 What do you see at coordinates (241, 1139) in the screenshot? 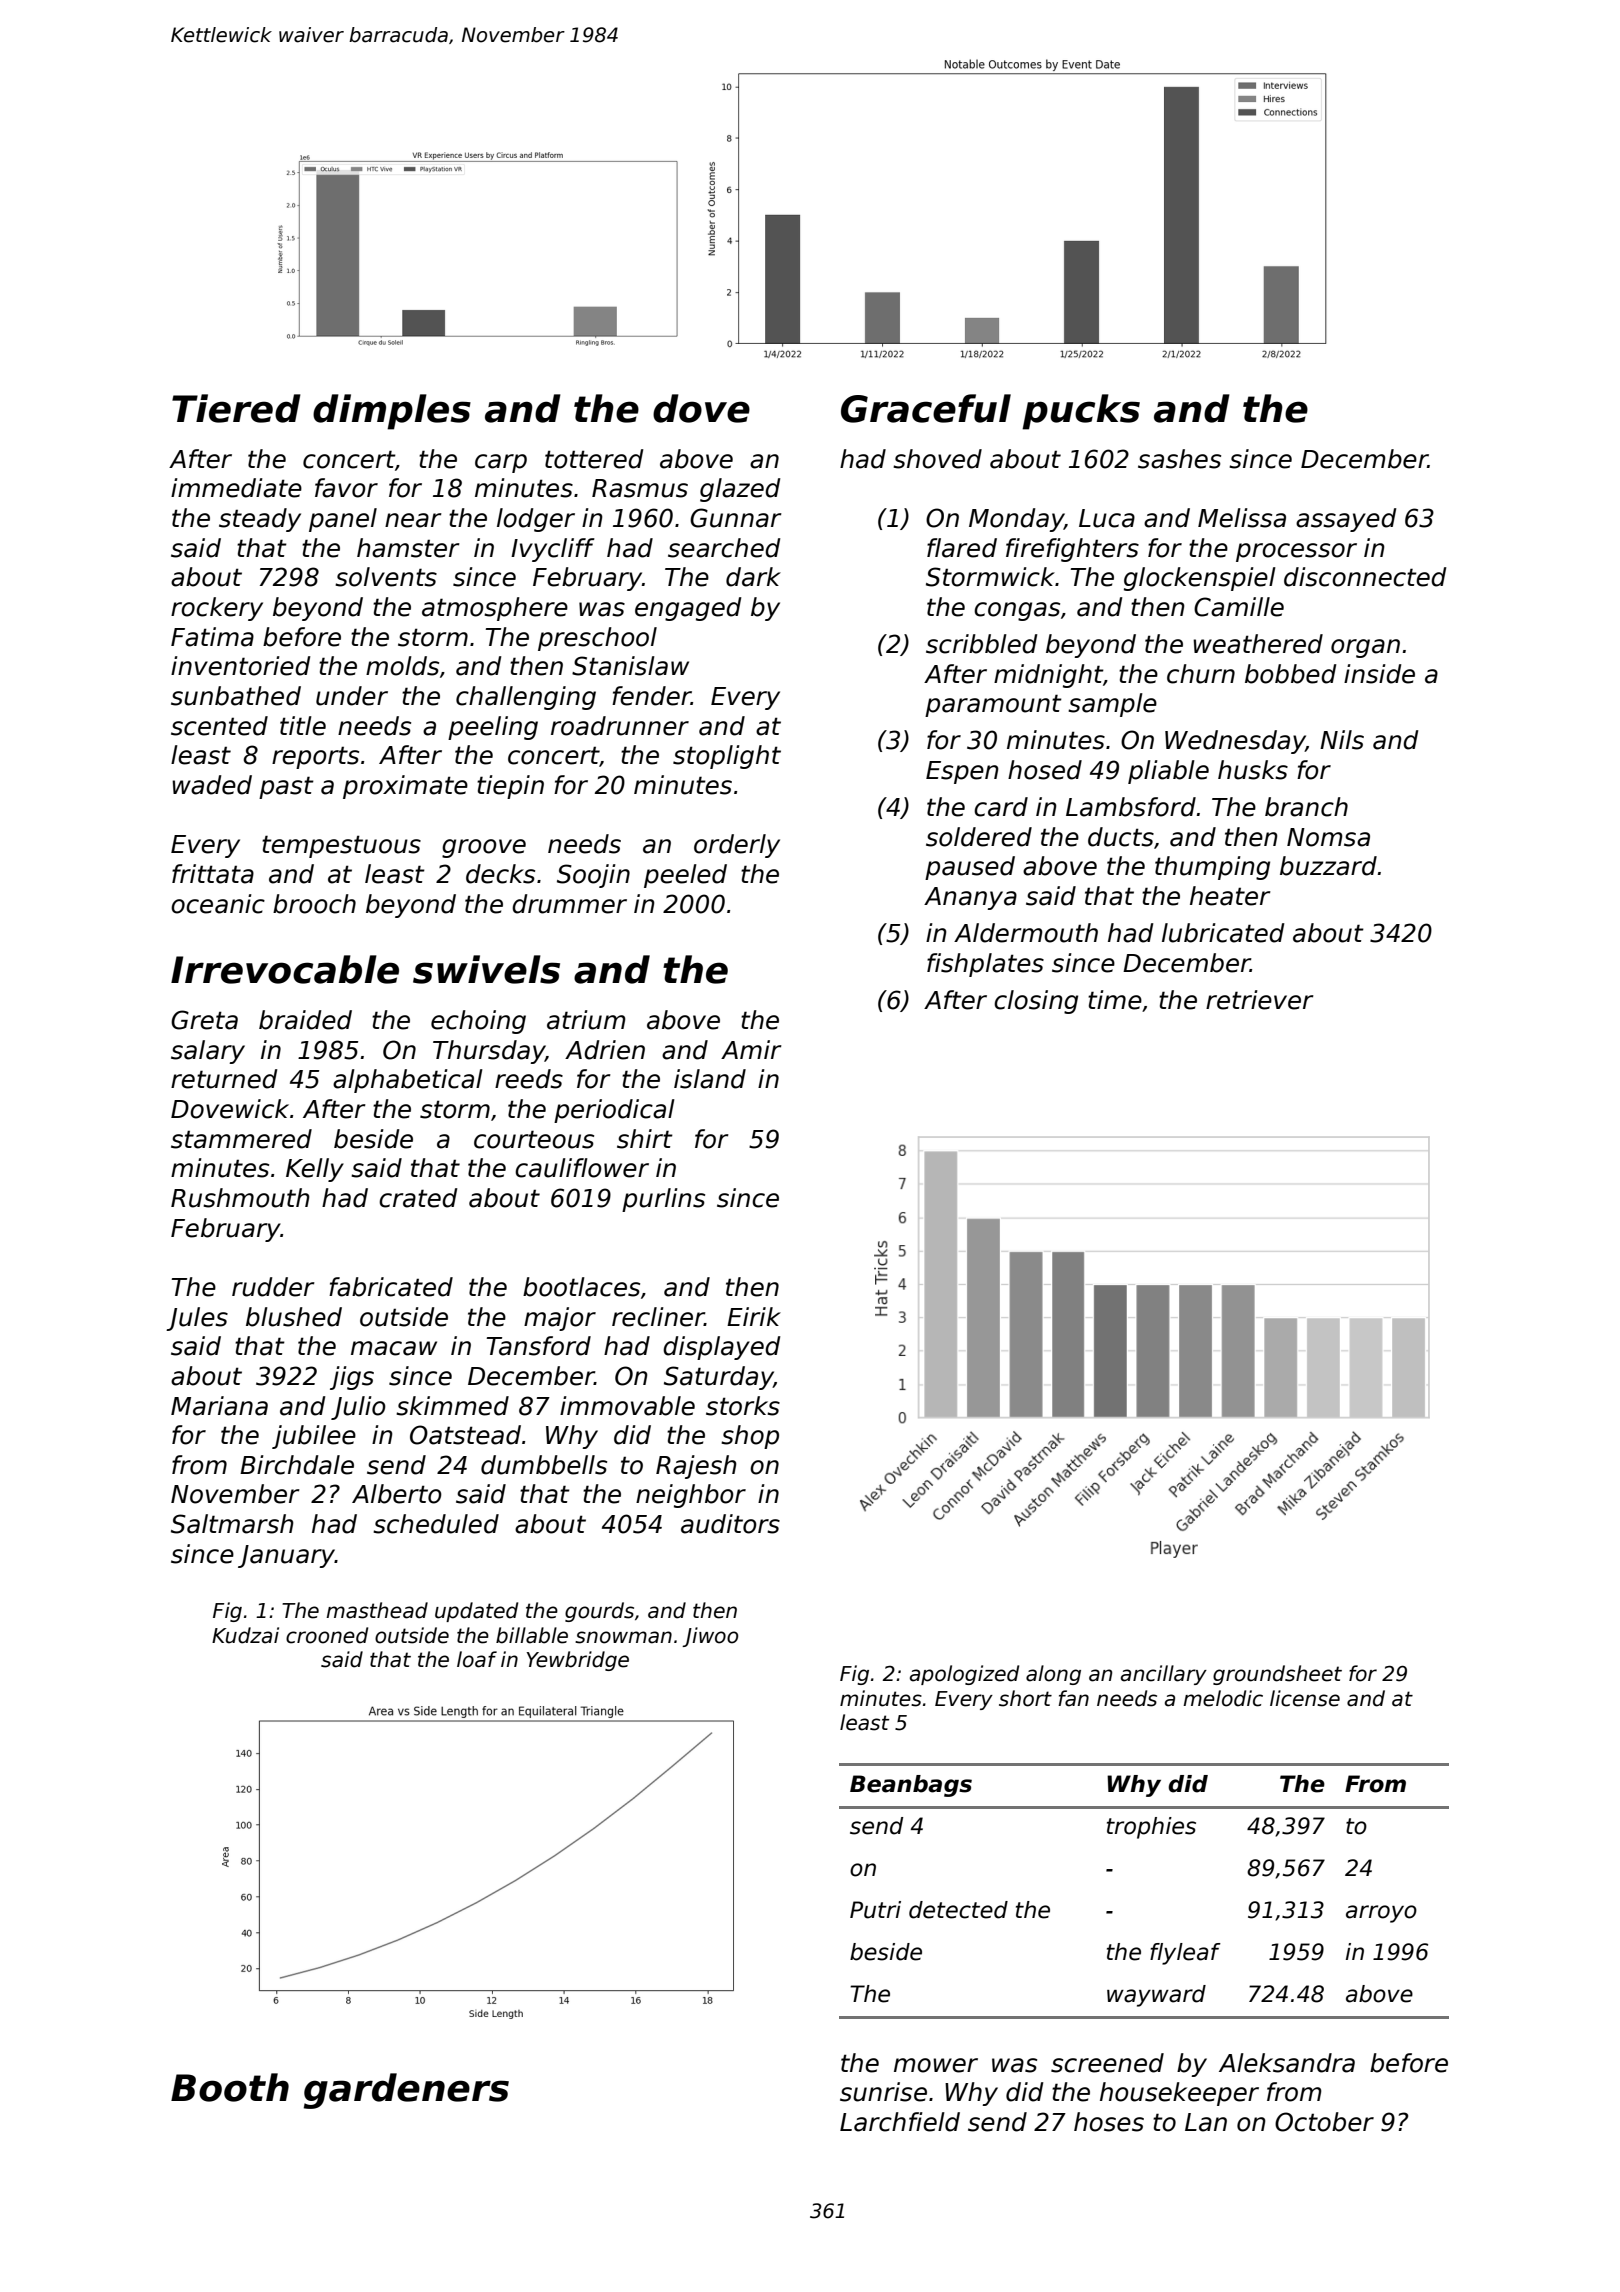
I see `stammered` at bounding box center [241, 1139].
